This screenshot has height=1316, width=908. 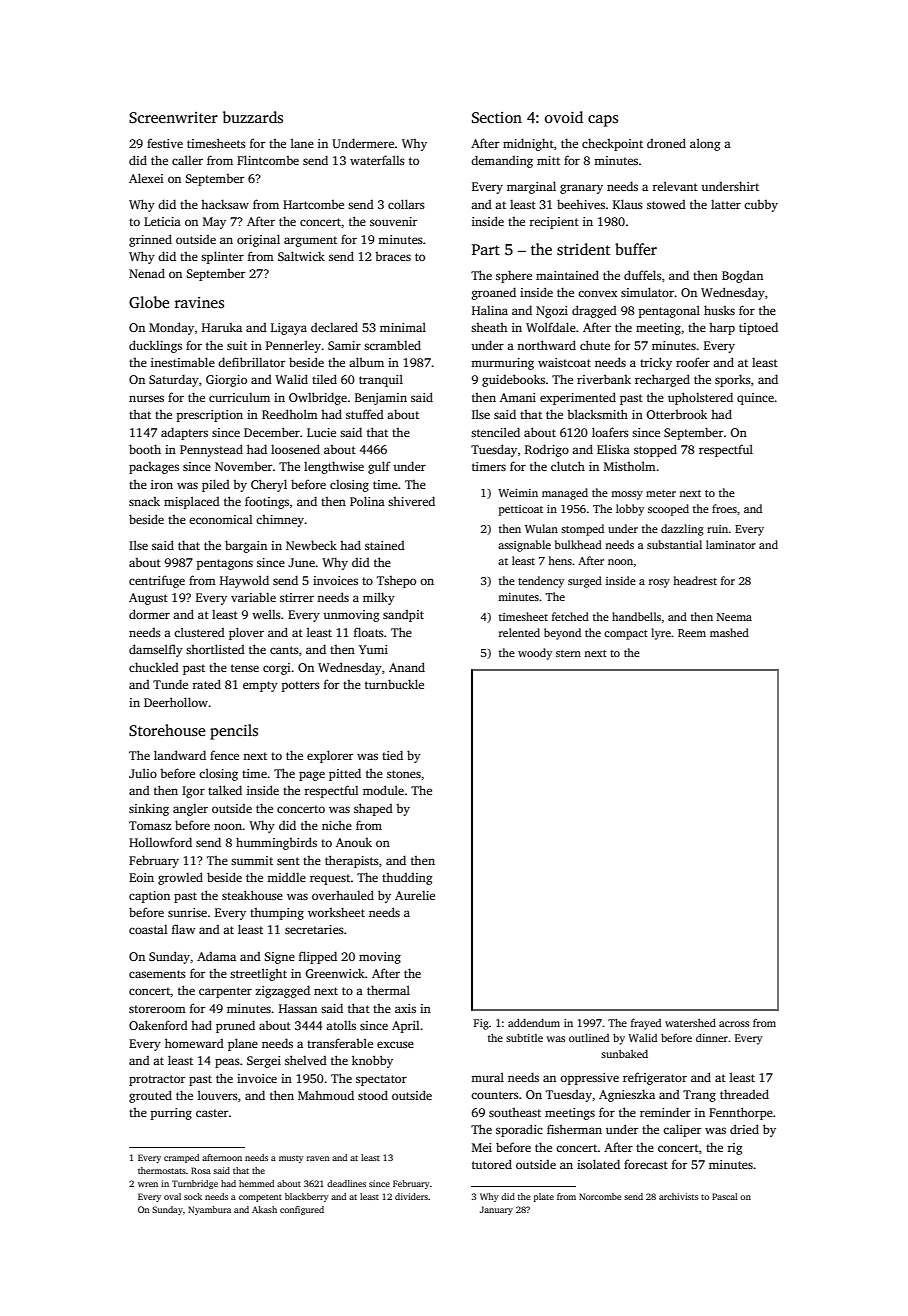 What do you see at coordinates (143, 773) in the screenshot?
I see `Julio` at bounding box center [143, 773].
